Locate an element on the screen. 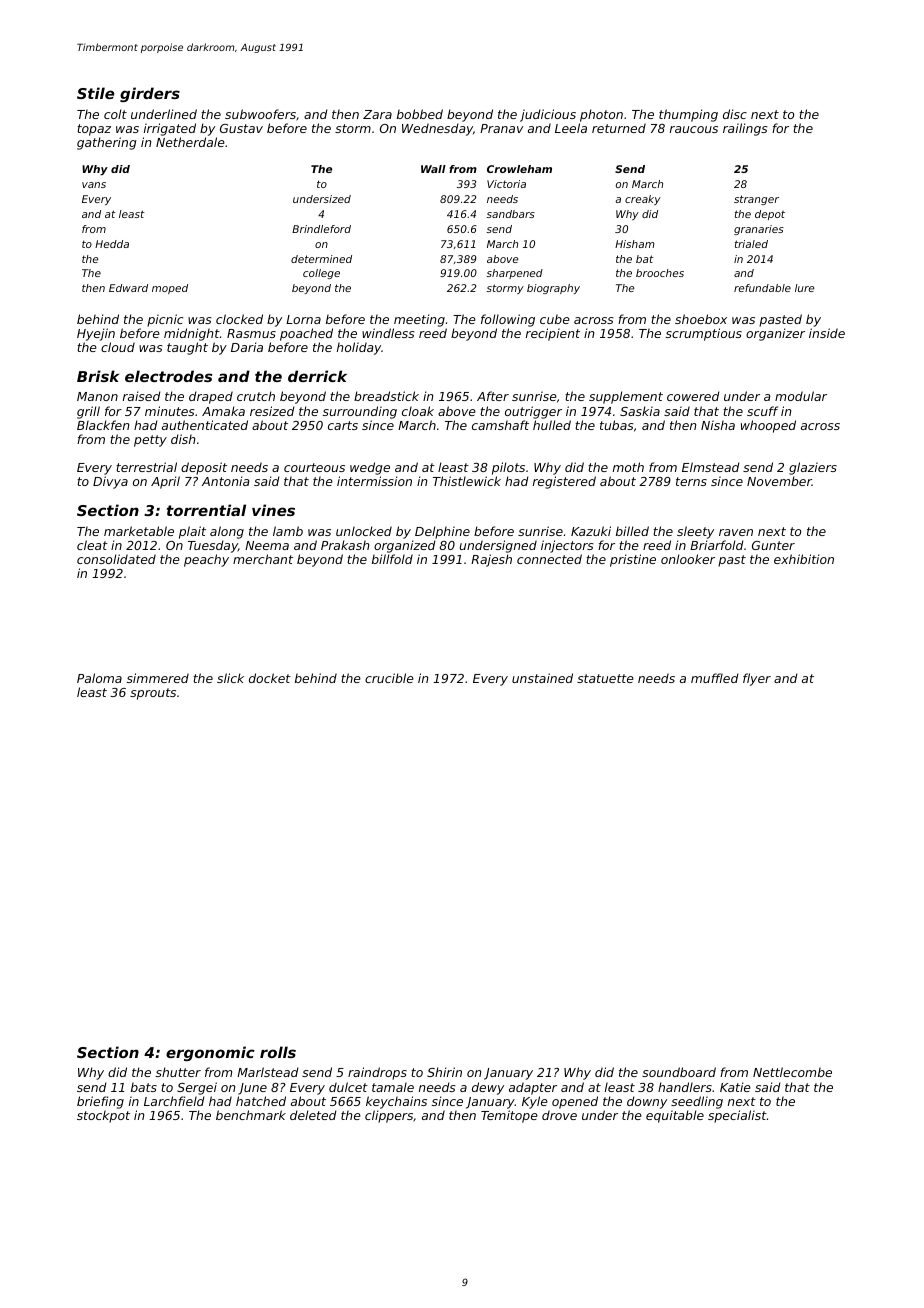 The image size is (924, 1308). unstained is located at coordinates (542, 678).
